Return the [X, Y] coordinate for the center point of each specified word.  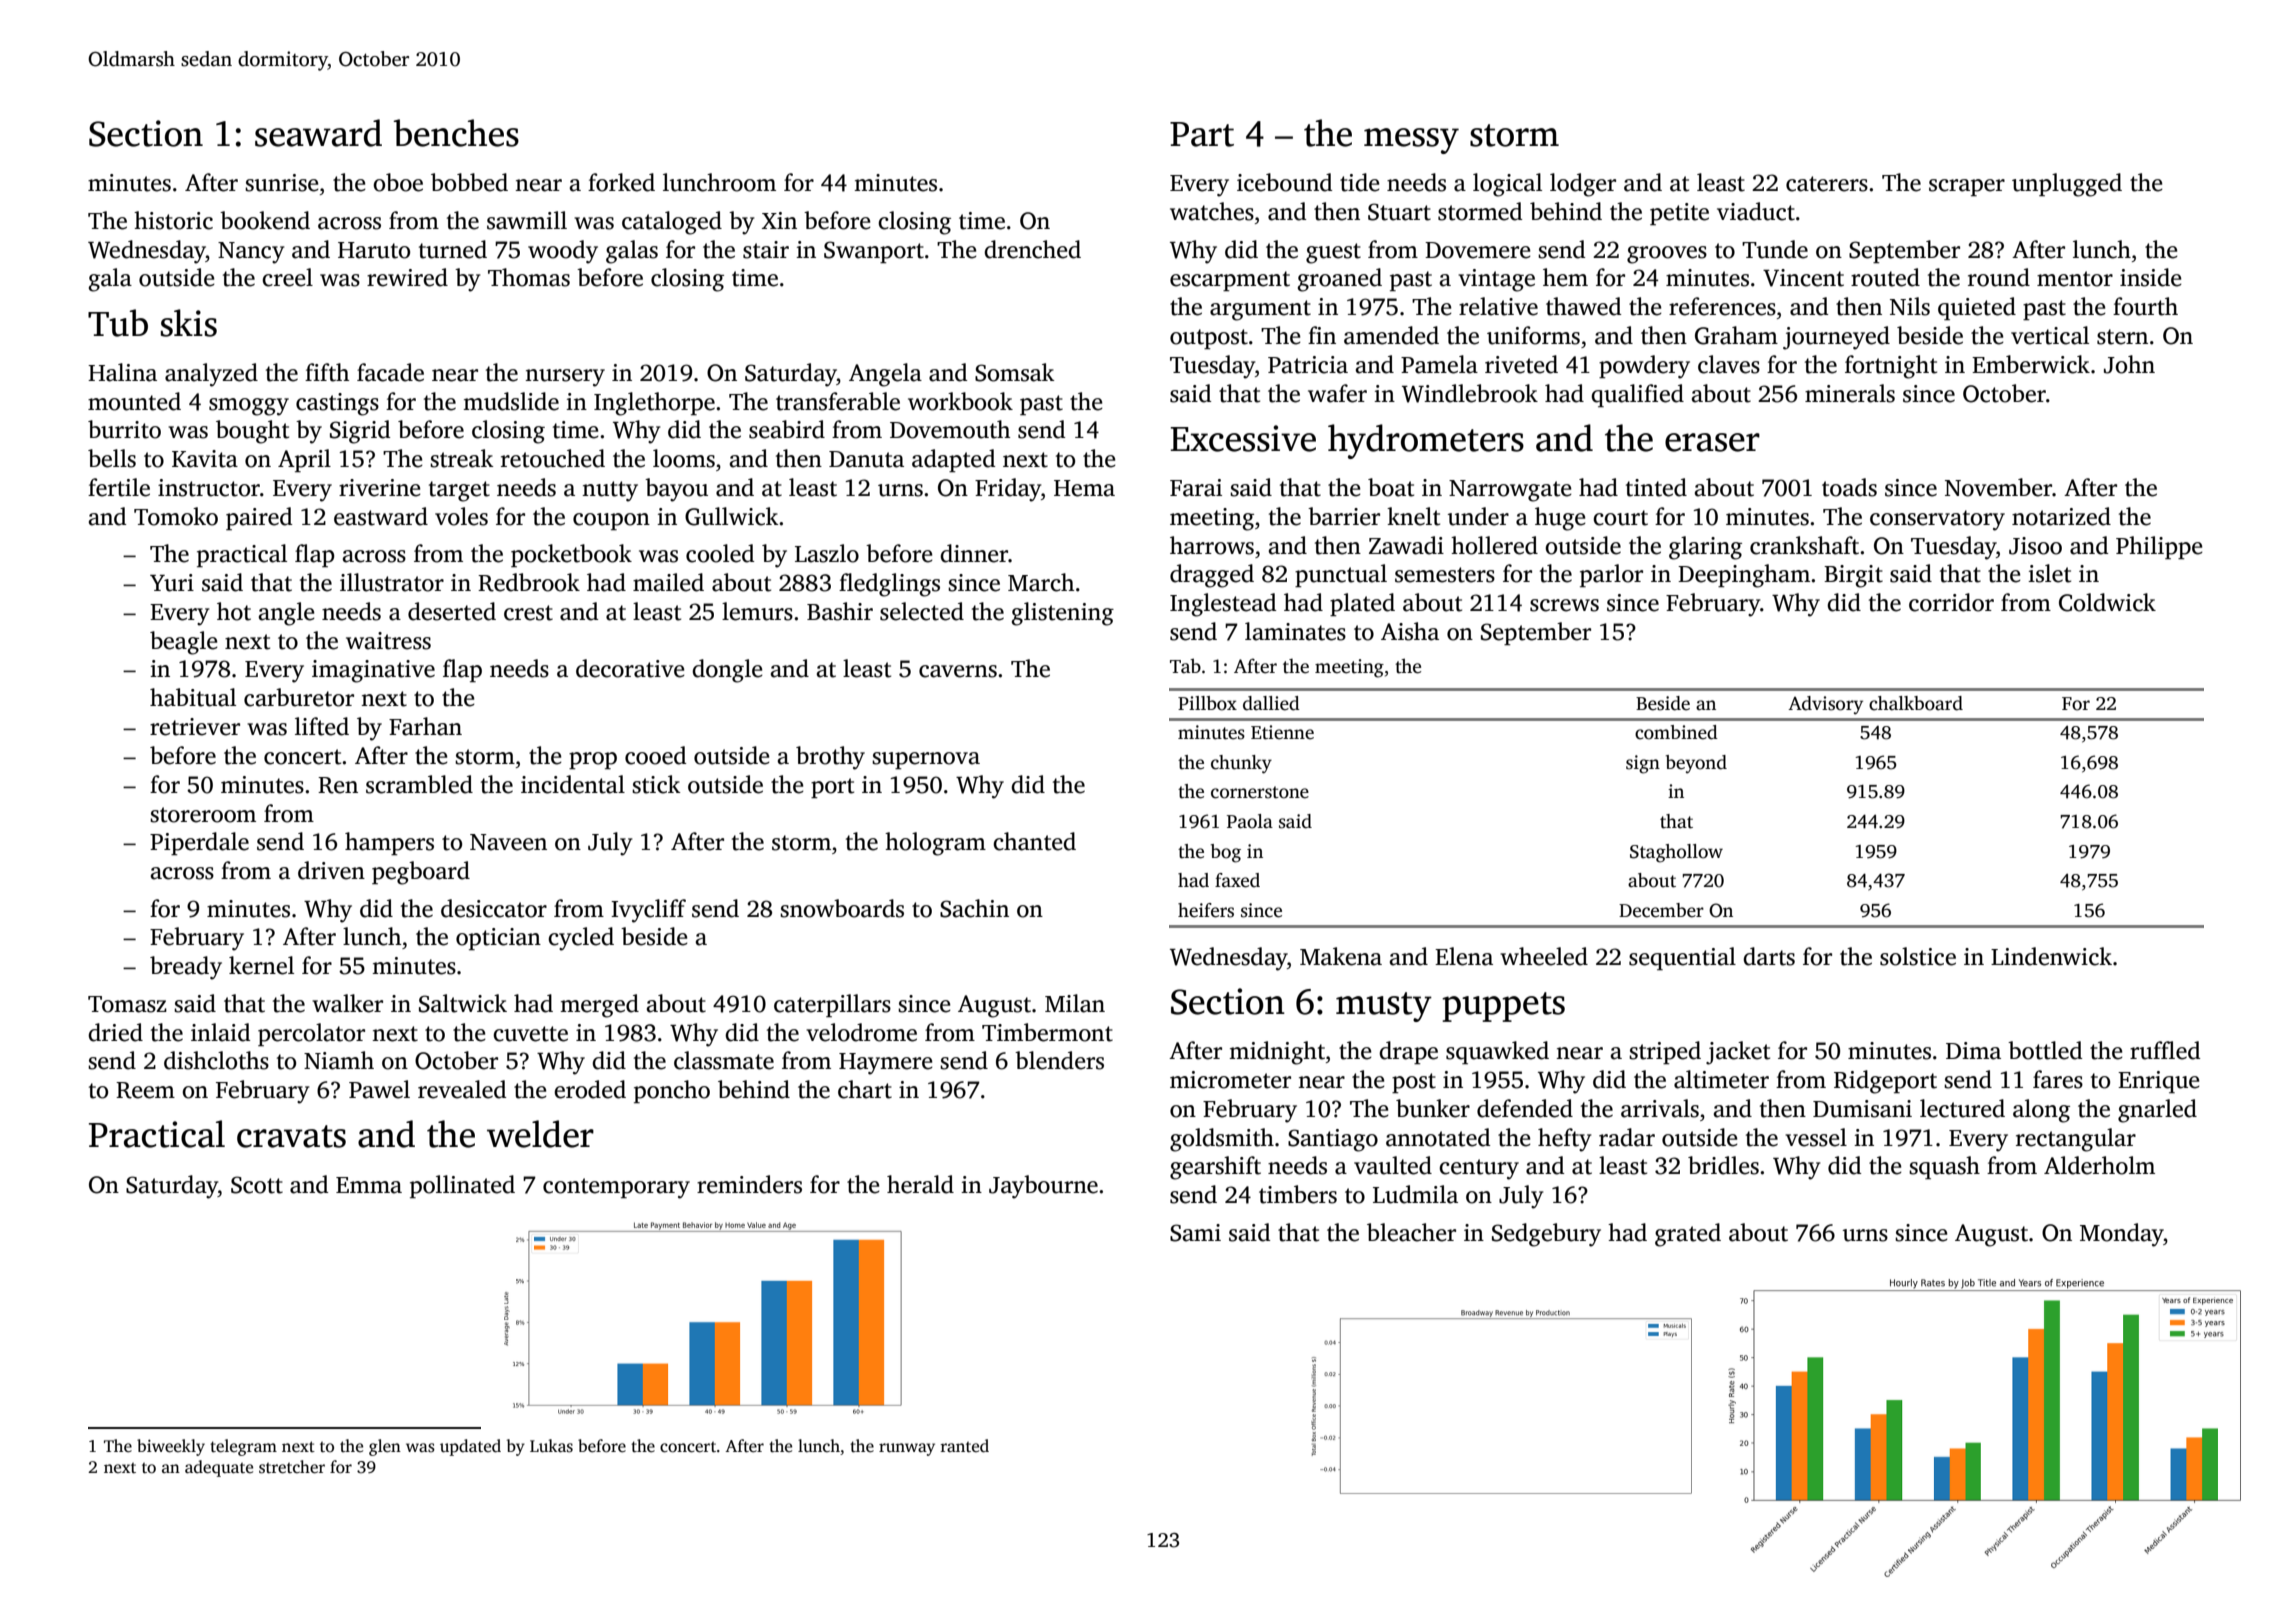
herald [920, 1184]
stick [656, 784]
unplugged [2067, 185]
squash [1944, 1167]
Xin [779, 220]
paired [259, 518]
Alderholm [2099, 1165]
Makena [1341, 956]
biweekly [171, 1447]
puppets [1503, 1007]
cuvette [530, 1034]
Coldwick [2107, 602]
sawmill [527, 220]
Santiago [1333, 1140]
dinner [974, 553]
